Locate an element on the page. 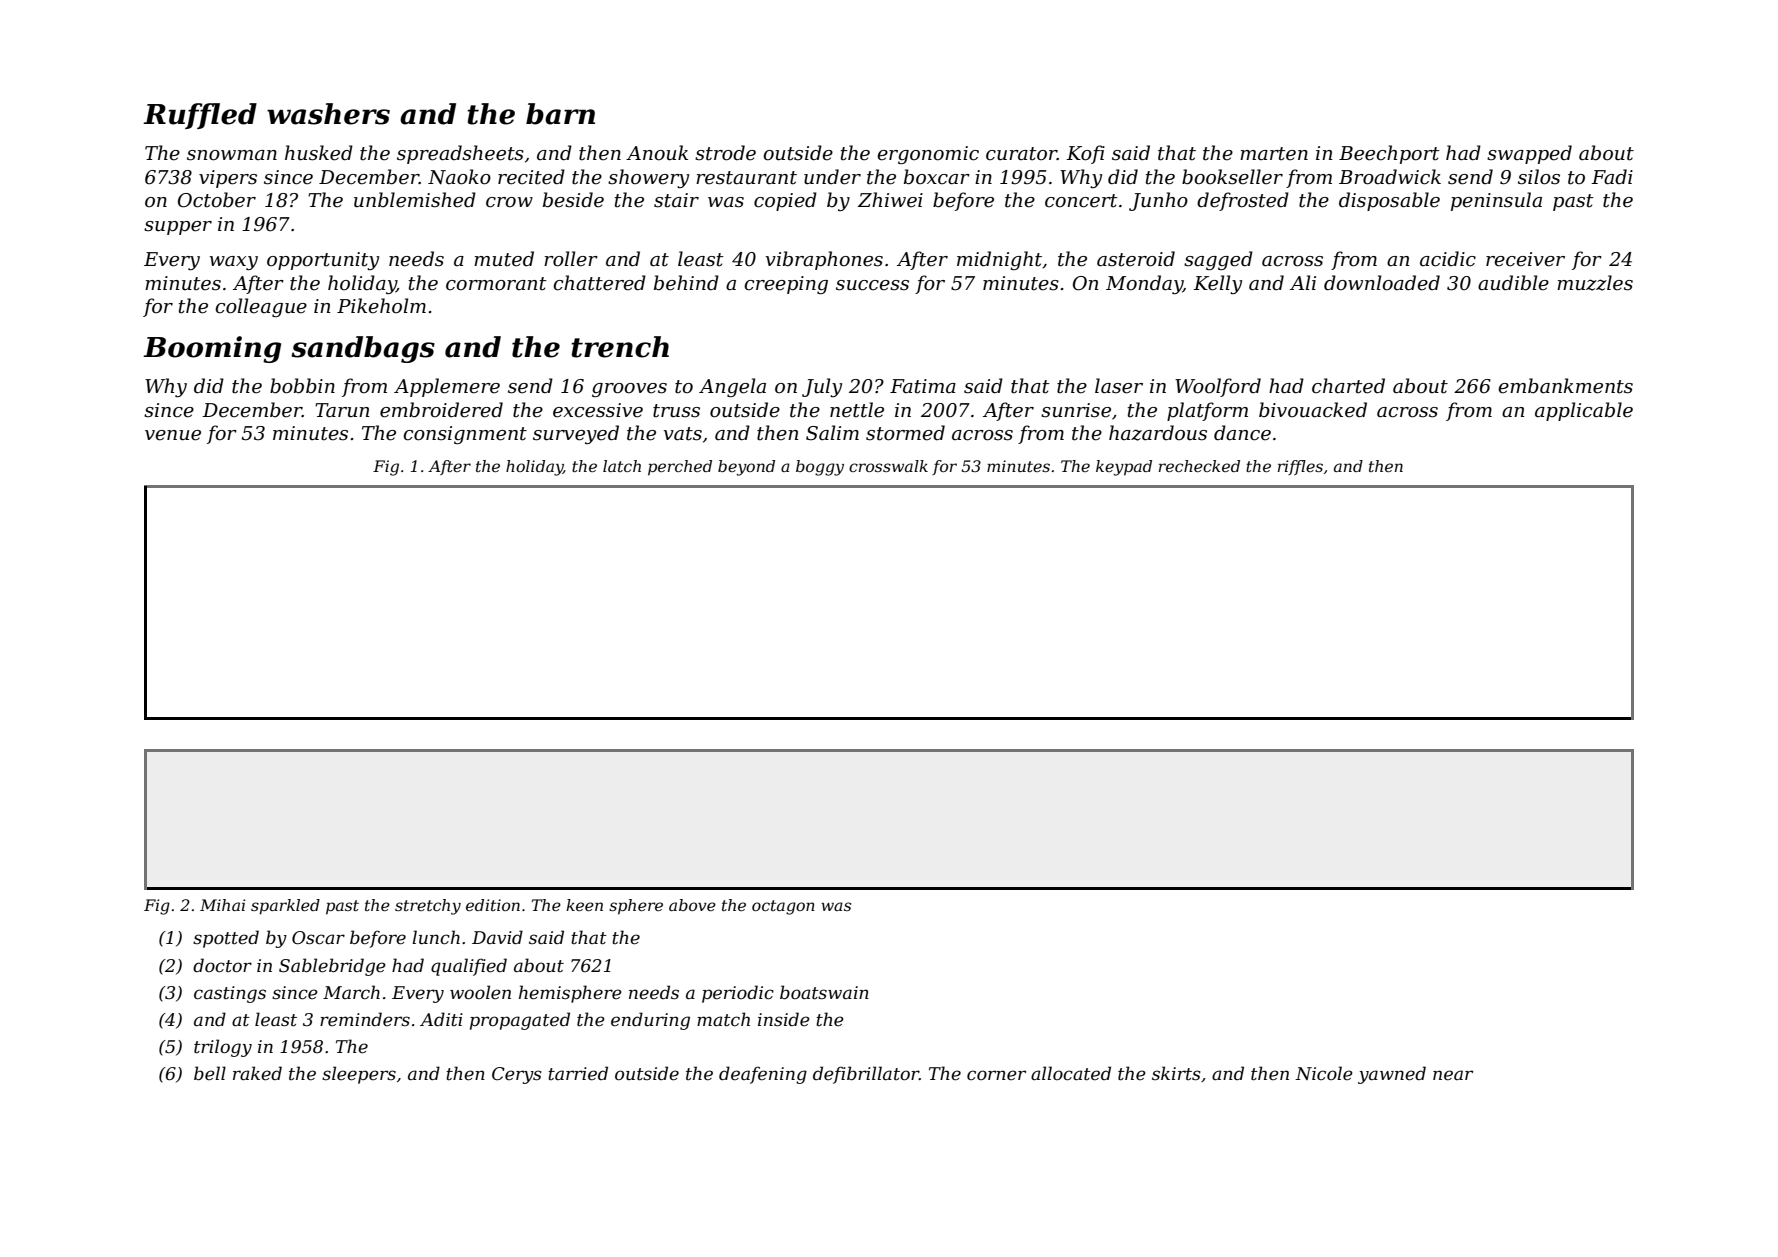 Image resolution: width=1778 pixels, height=1257 pixels. near is located at coordinates (1453, 1075).
